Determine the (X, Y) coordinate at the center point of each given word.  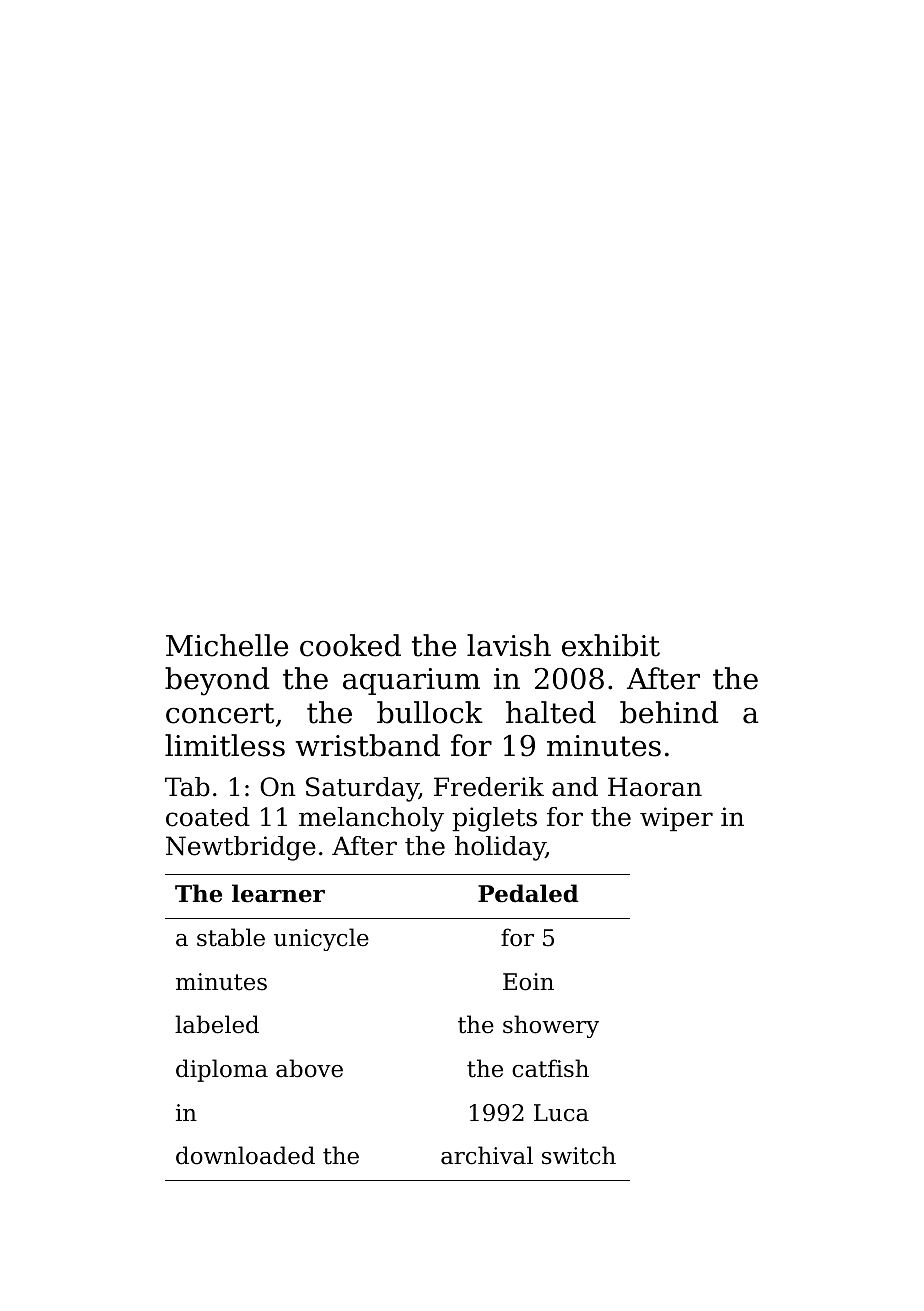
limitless (225, 745)
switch (579, 1155)
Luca (561, 1113)
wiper (676, 819)
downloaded (245, 1155)
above (309, 1068)
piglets (494, 819)
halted (551, 712)
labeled (217, 1024)
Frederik (489, 787)
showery (551, 1026)
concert (220, 713)
